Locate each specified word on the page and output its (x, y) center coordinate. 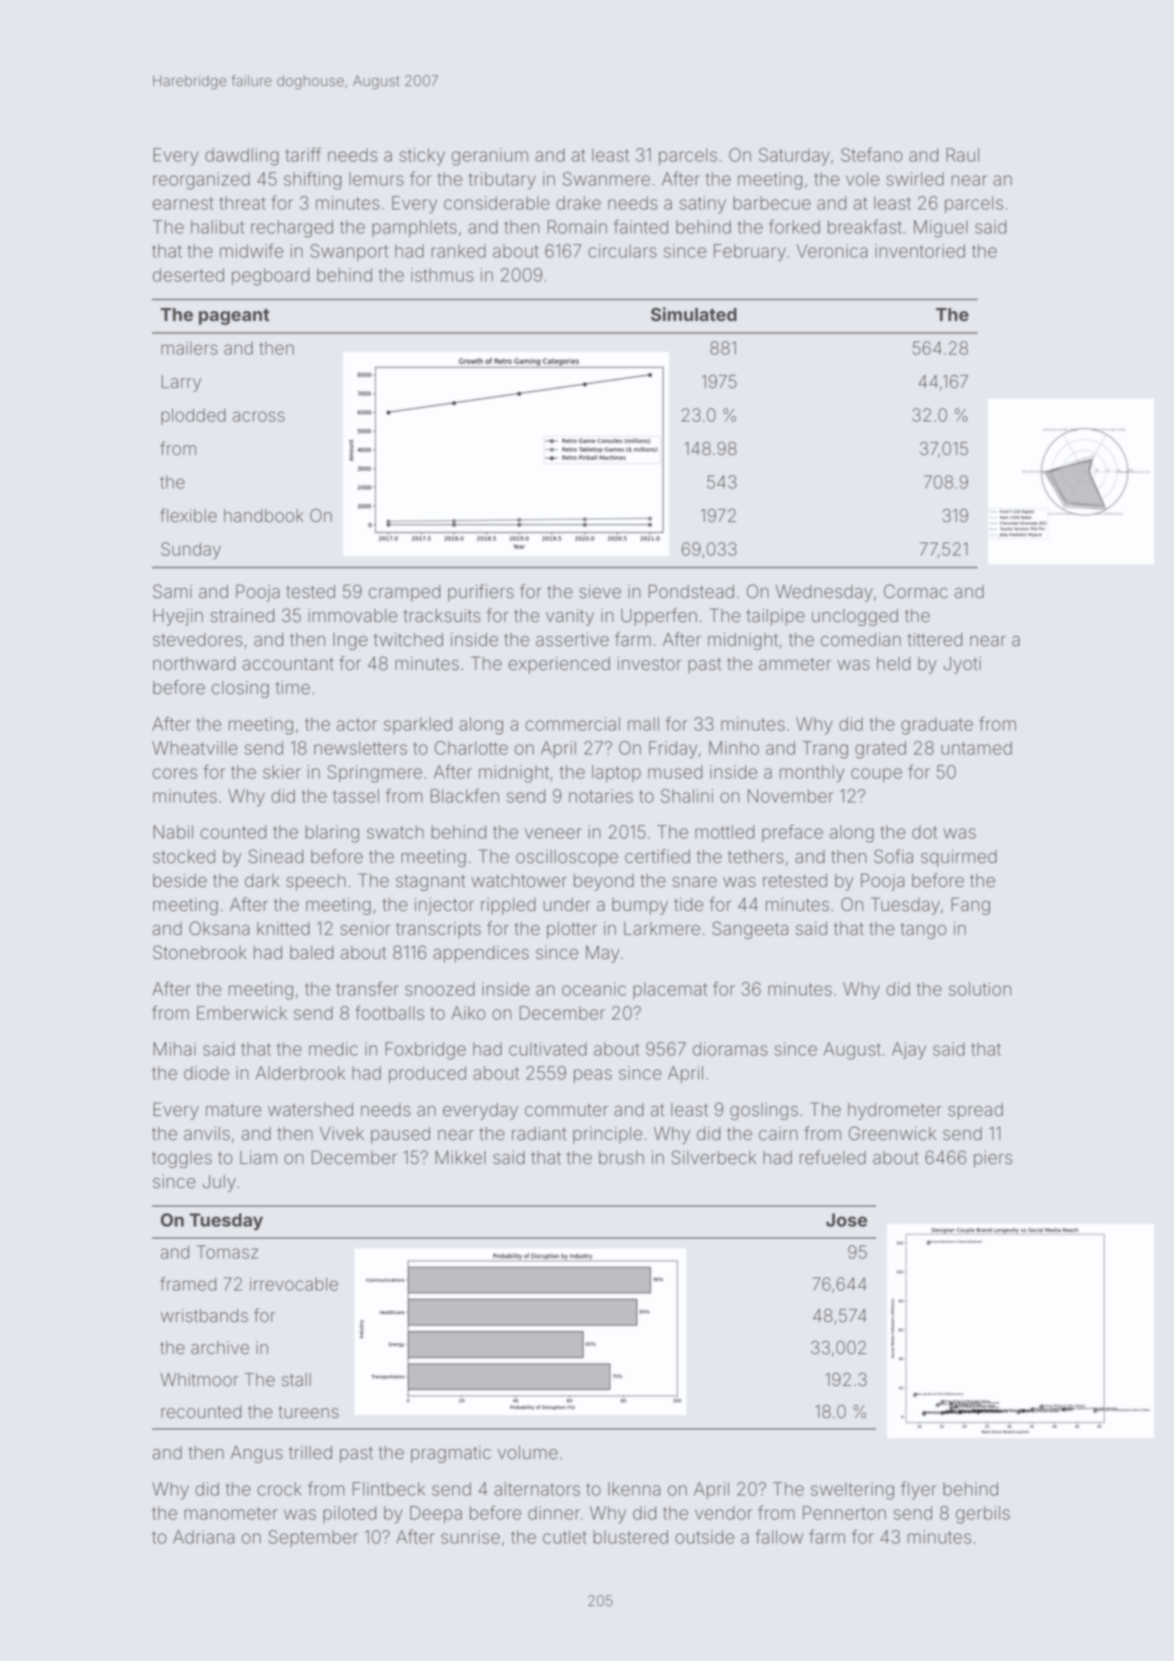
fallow (779, 1536)
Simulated (694, 314)
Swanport (349, 252)
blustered (630, 1537)
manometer (231, 1513)
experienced (559, 665)
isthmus (442, 275)
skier (282, 772)
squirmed (959, 858)
